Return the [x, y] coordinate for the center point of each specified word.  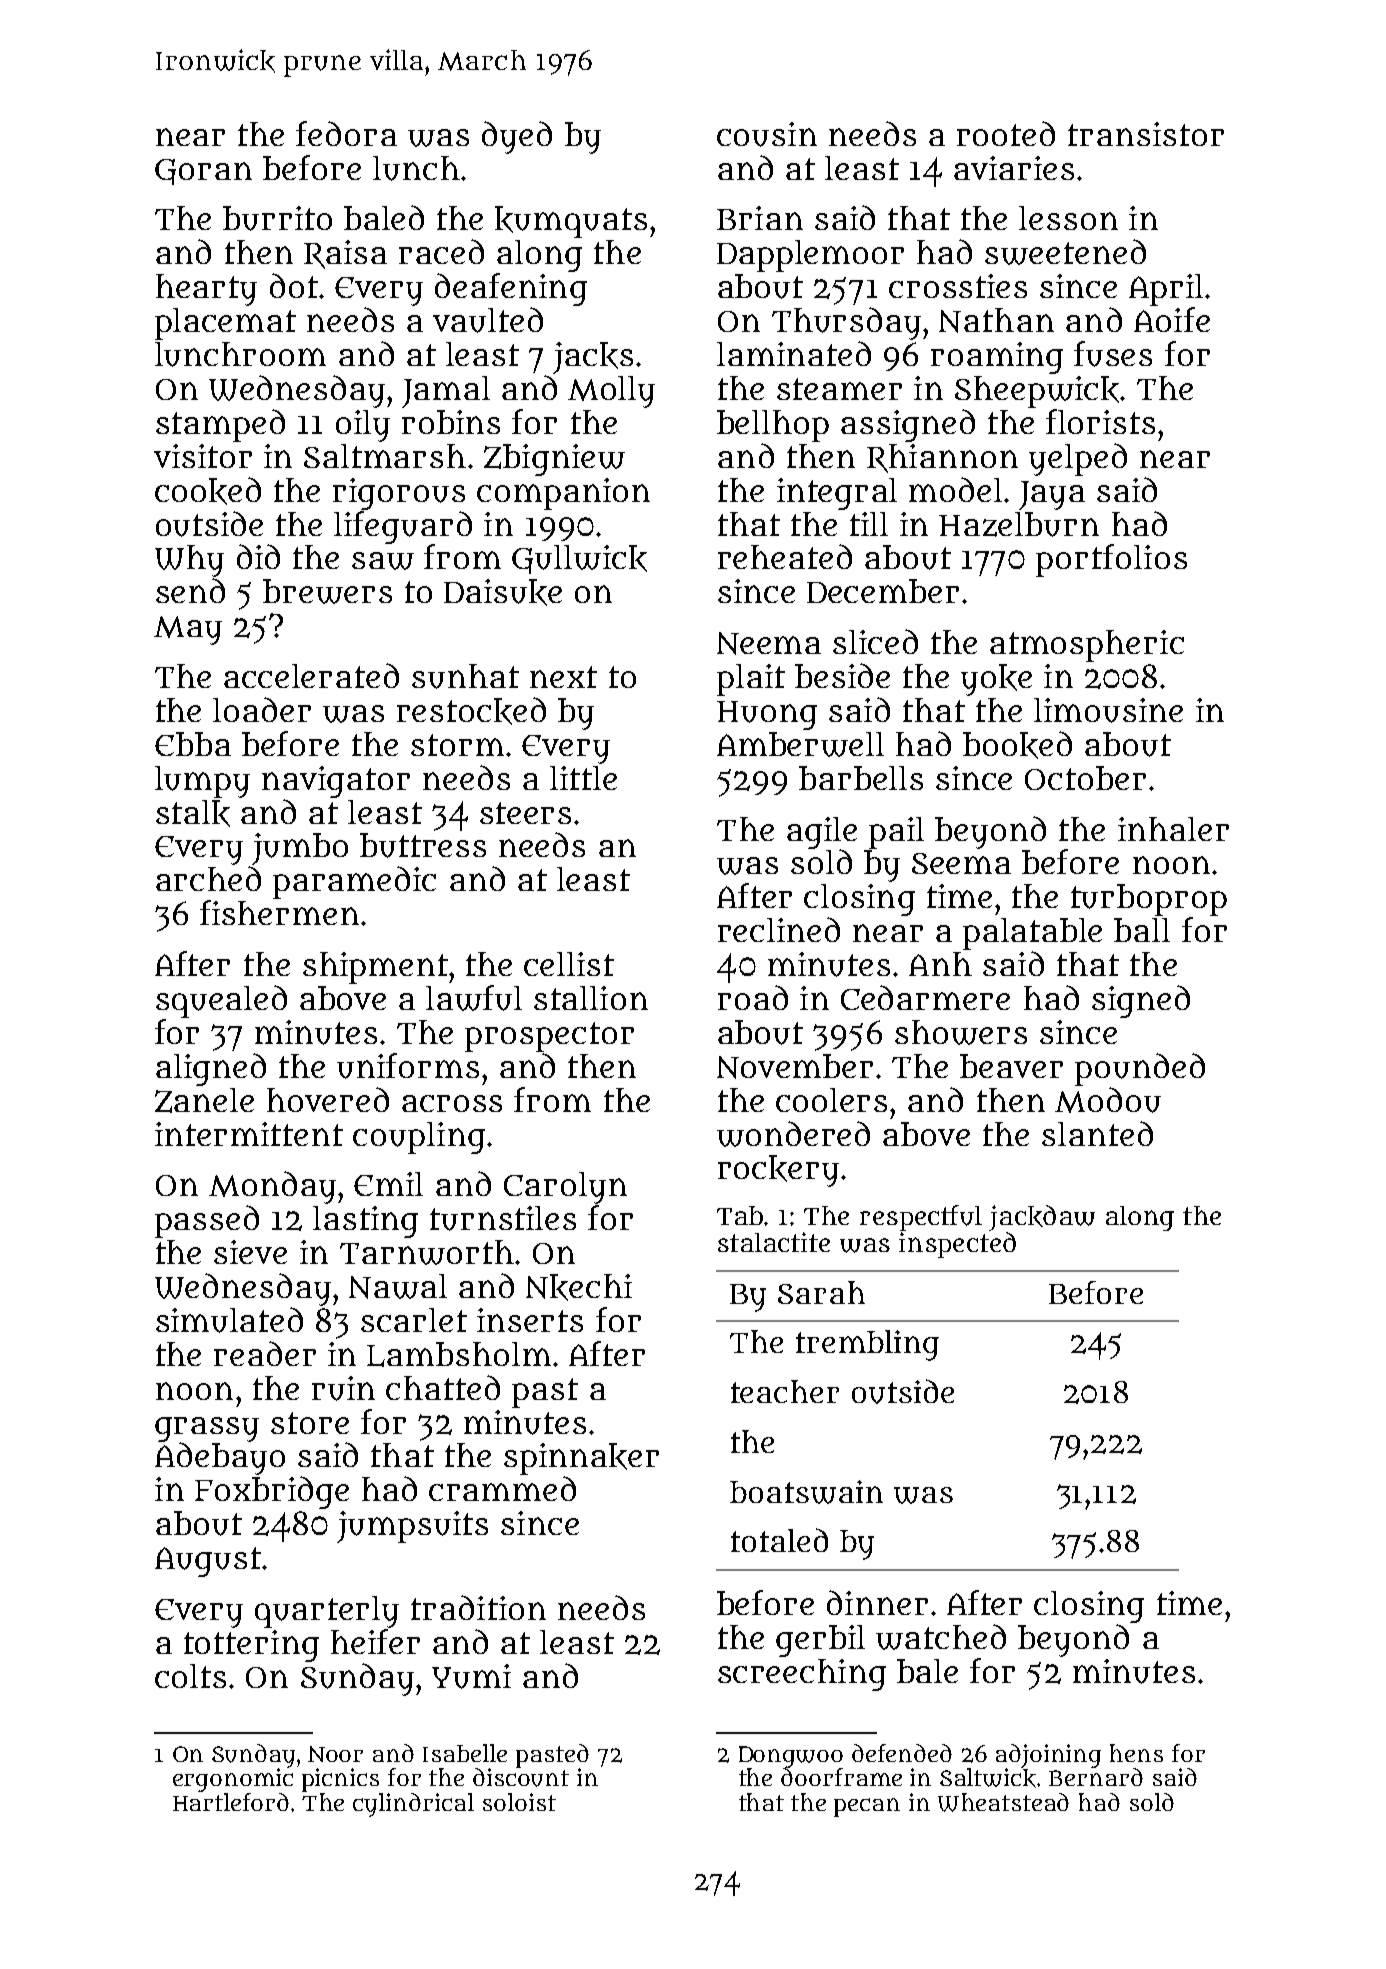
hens [1136, 1753]
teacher [785, 1391]
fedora [346, 133]
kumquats [571, 222]
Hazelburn [1019, 524]
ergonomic [233, 1780]
